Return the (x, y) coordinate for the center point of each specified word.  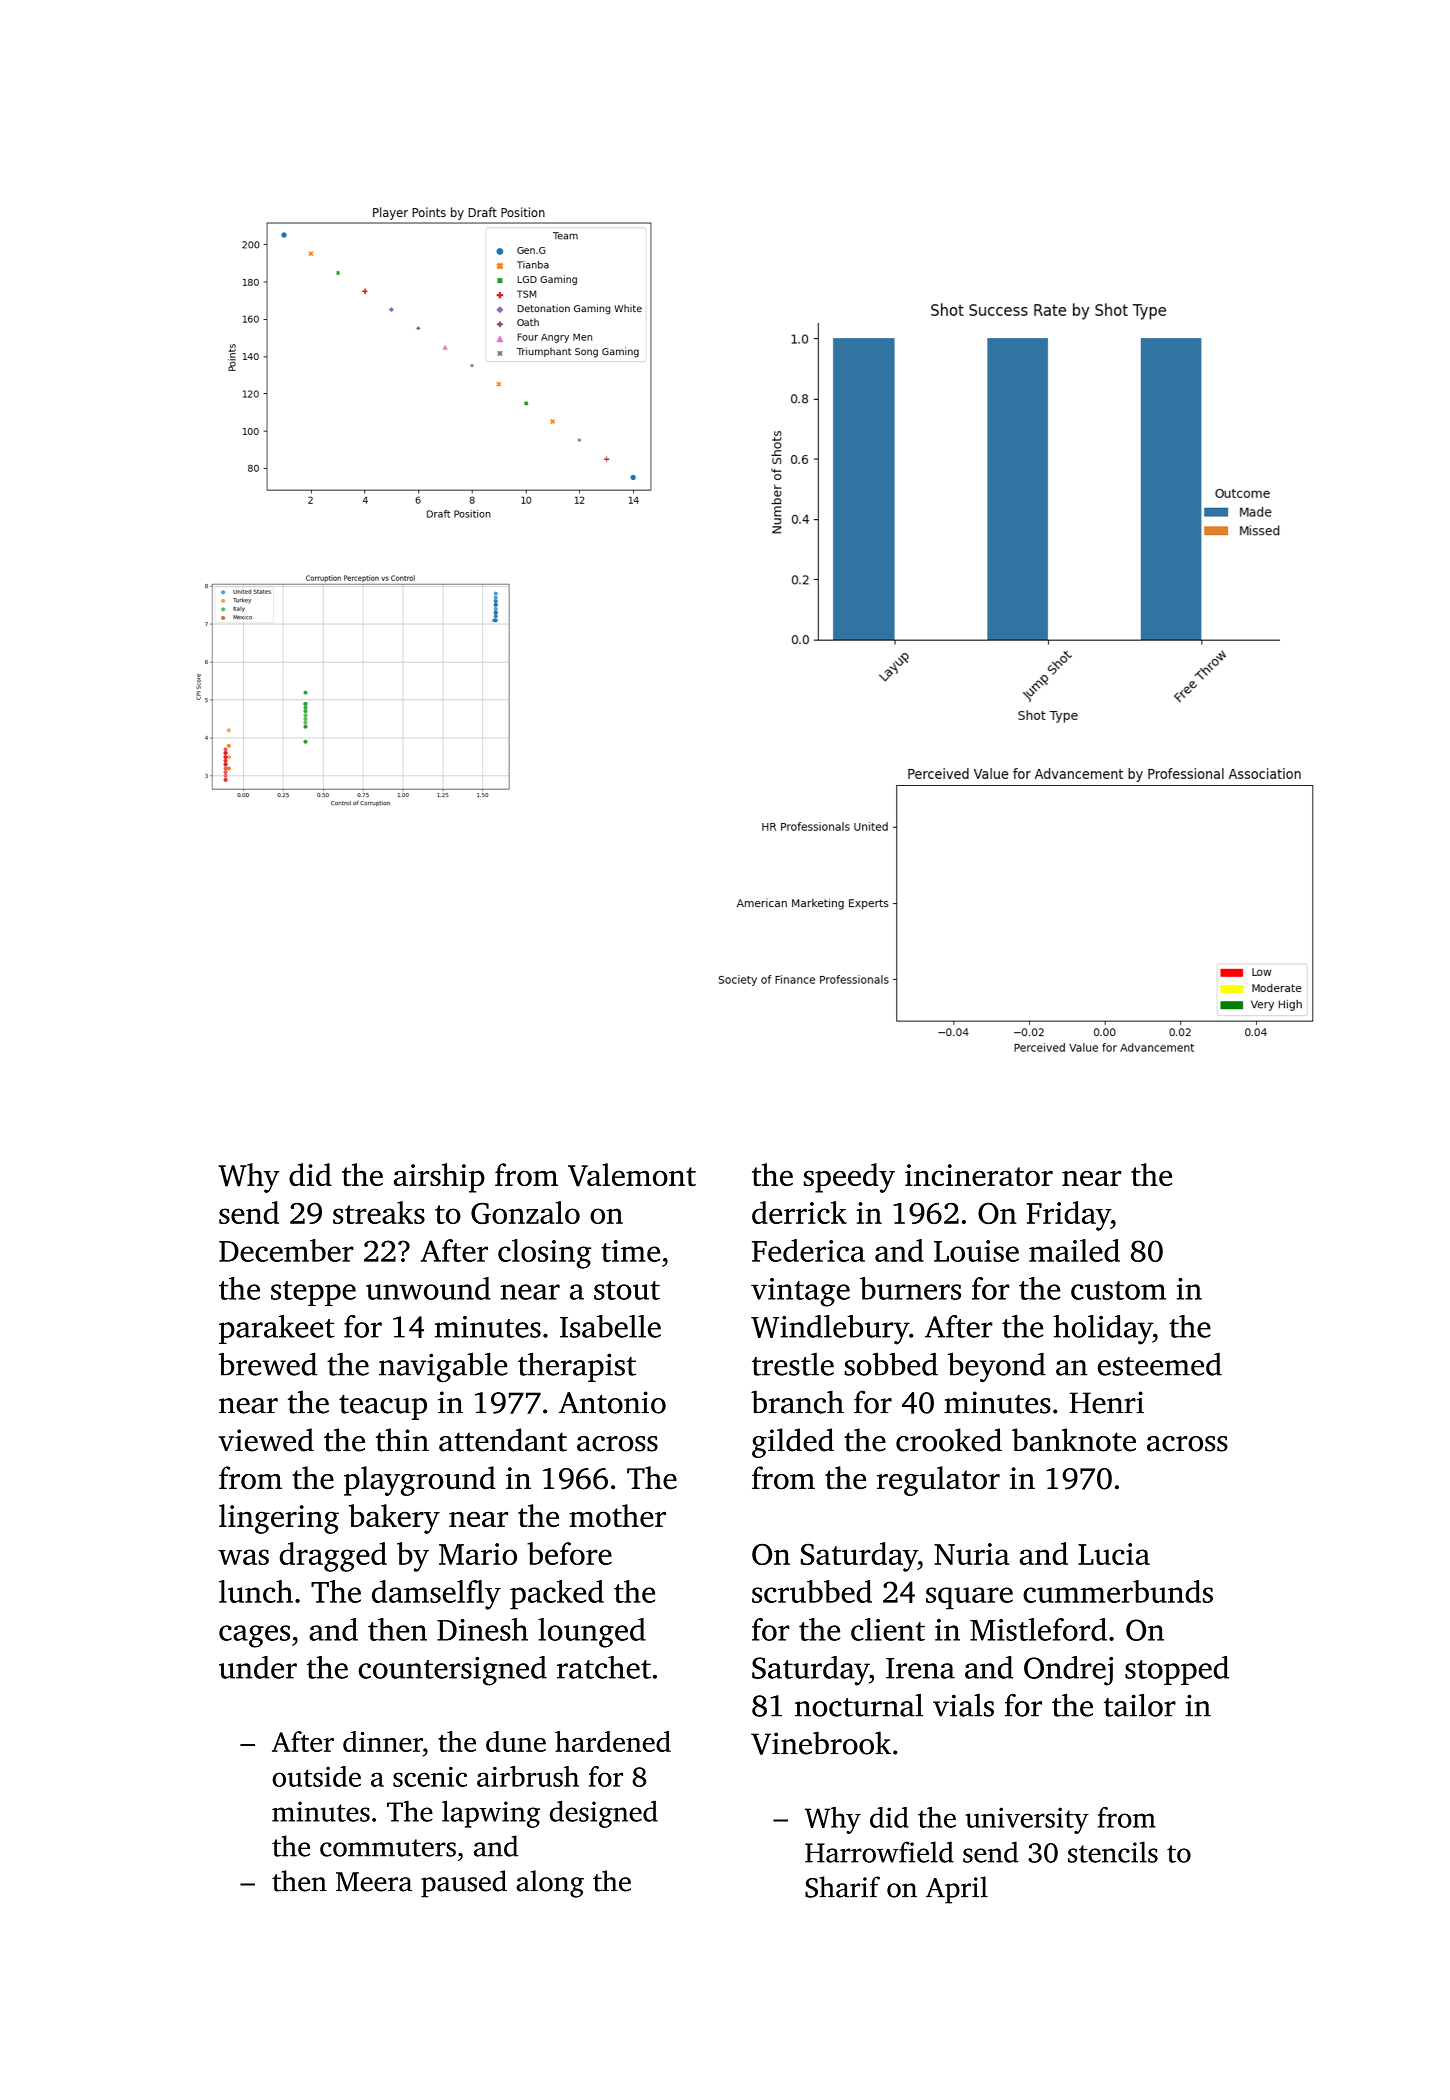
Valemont (632, 1175)
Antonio (612, 1402)
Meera (374, 1882)
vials (963, 1705)
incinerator (979, 1175)
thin (402, 1440)
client (888, 1629)
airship (439, 1178)
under (258, 1667)
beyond (997, 1368)
